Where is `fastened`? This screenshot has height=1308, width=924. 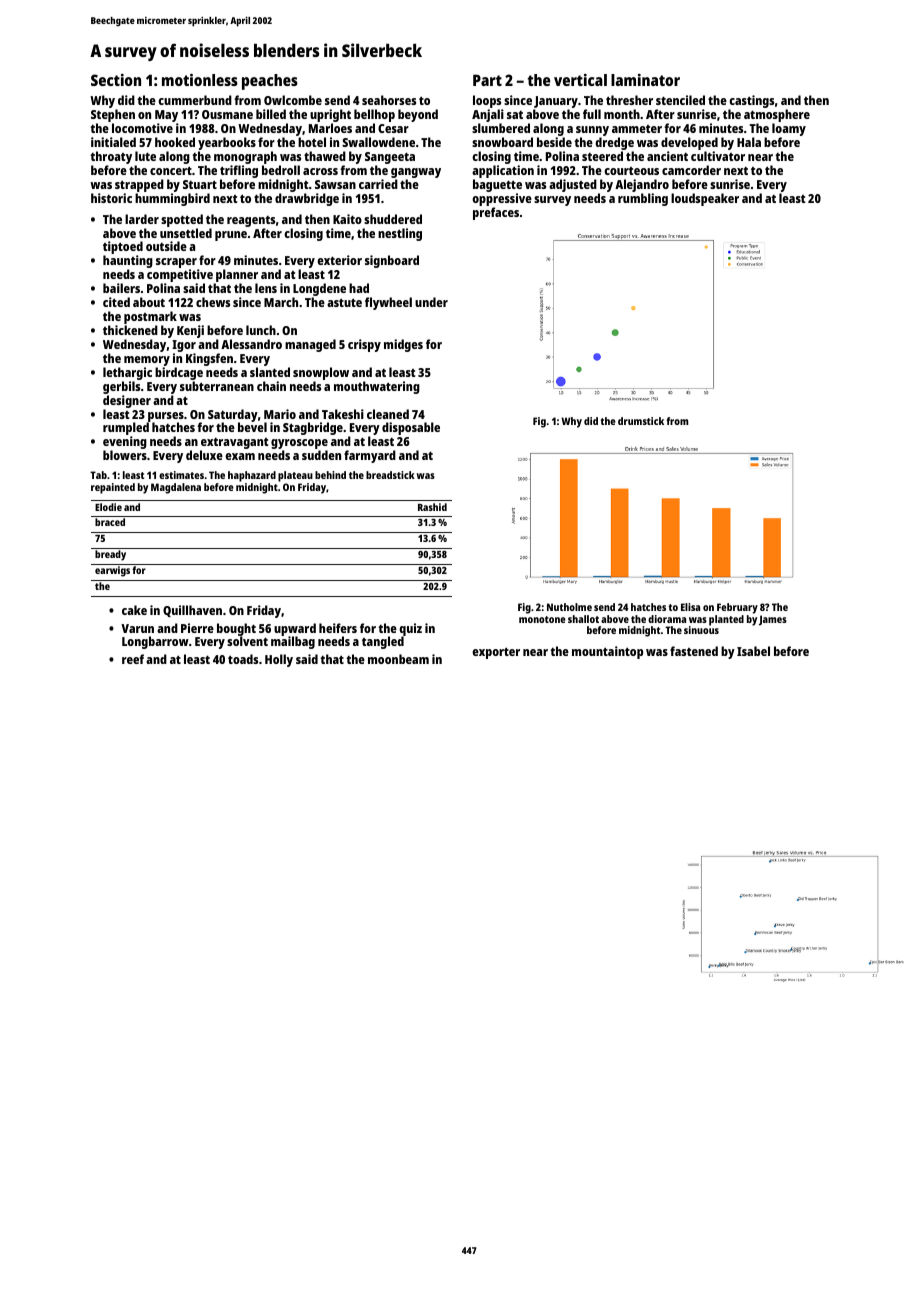
fastened is located at coordinates (694, 651).
